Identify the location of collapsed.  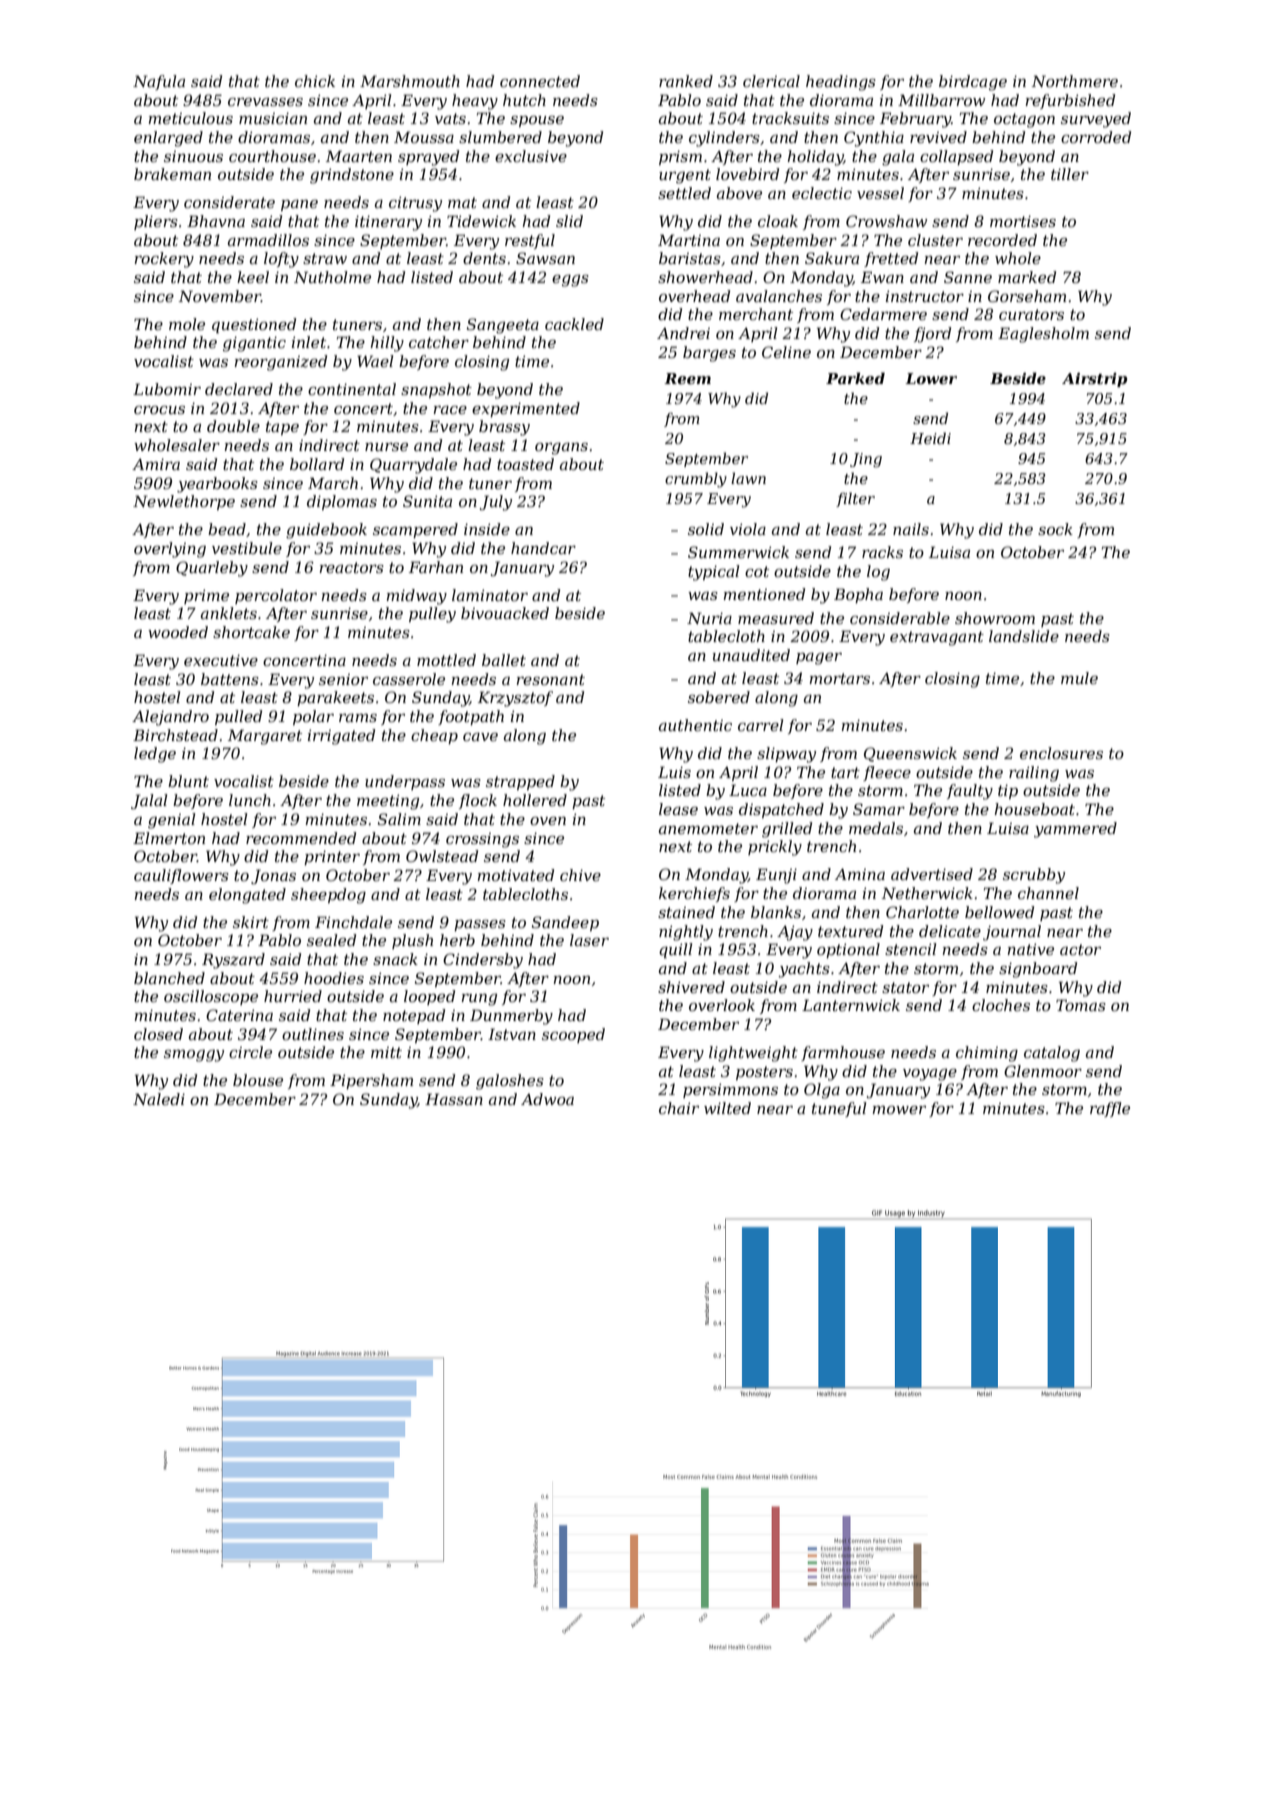
(956, 157).
